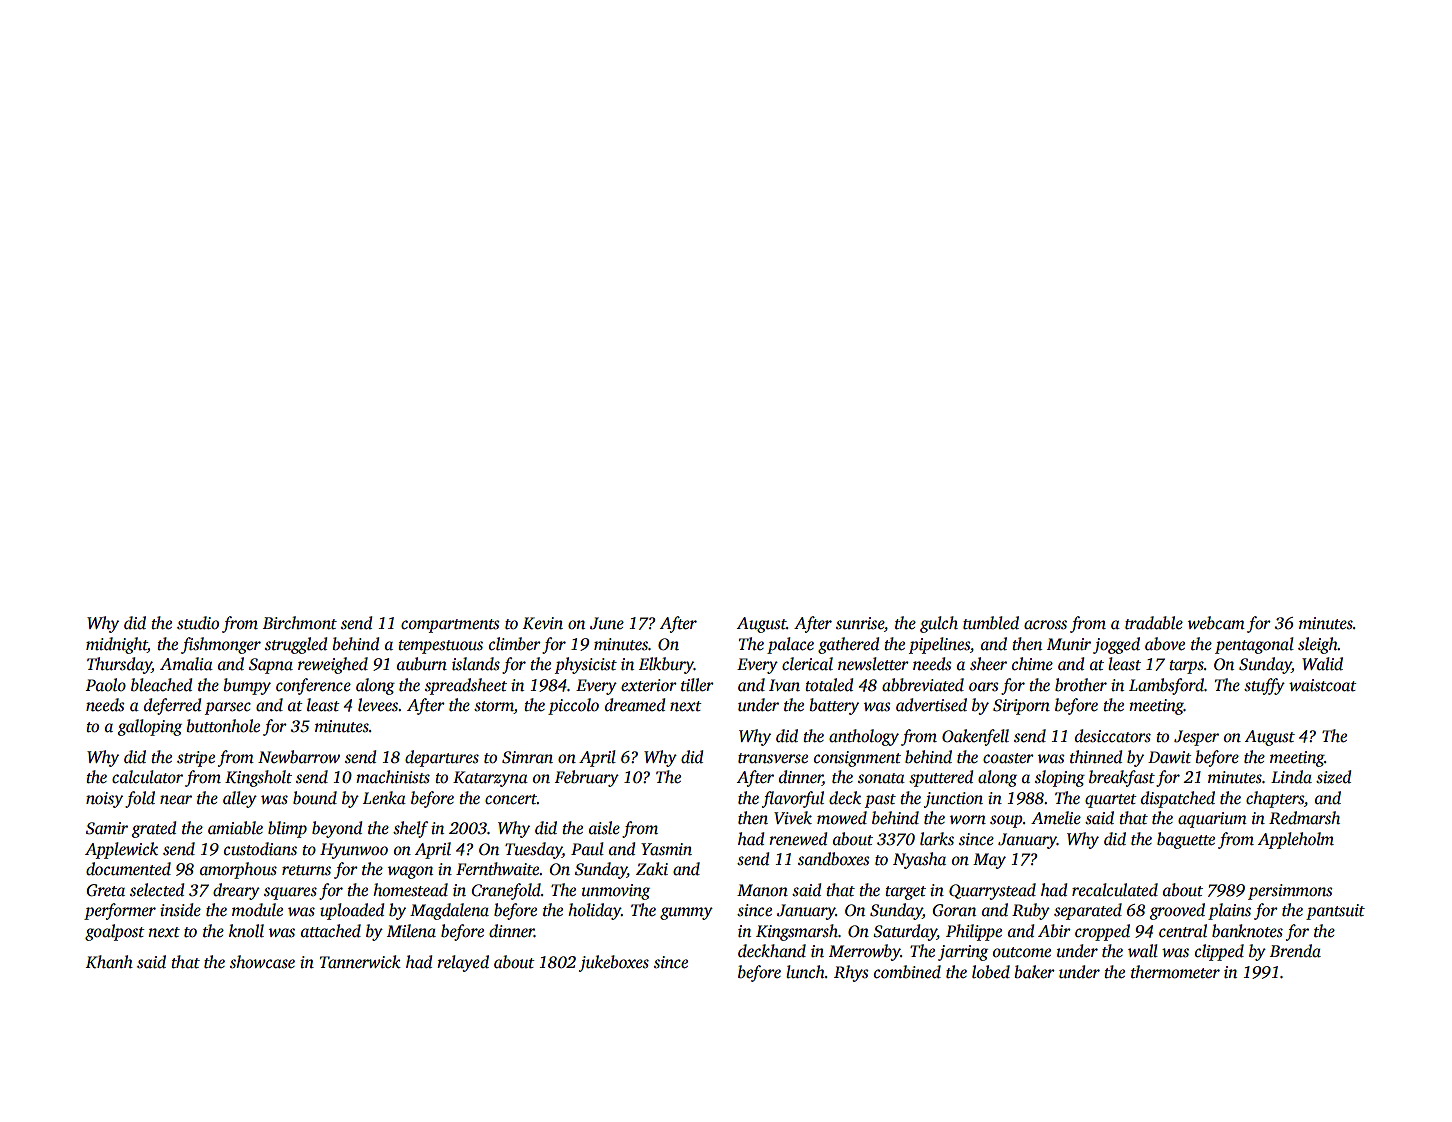 The height and width of the document is (1122, 1452). What do you see at coordinates (1275, 799) in the document?
I see `chapters` at bounding box center [1275, 799].
